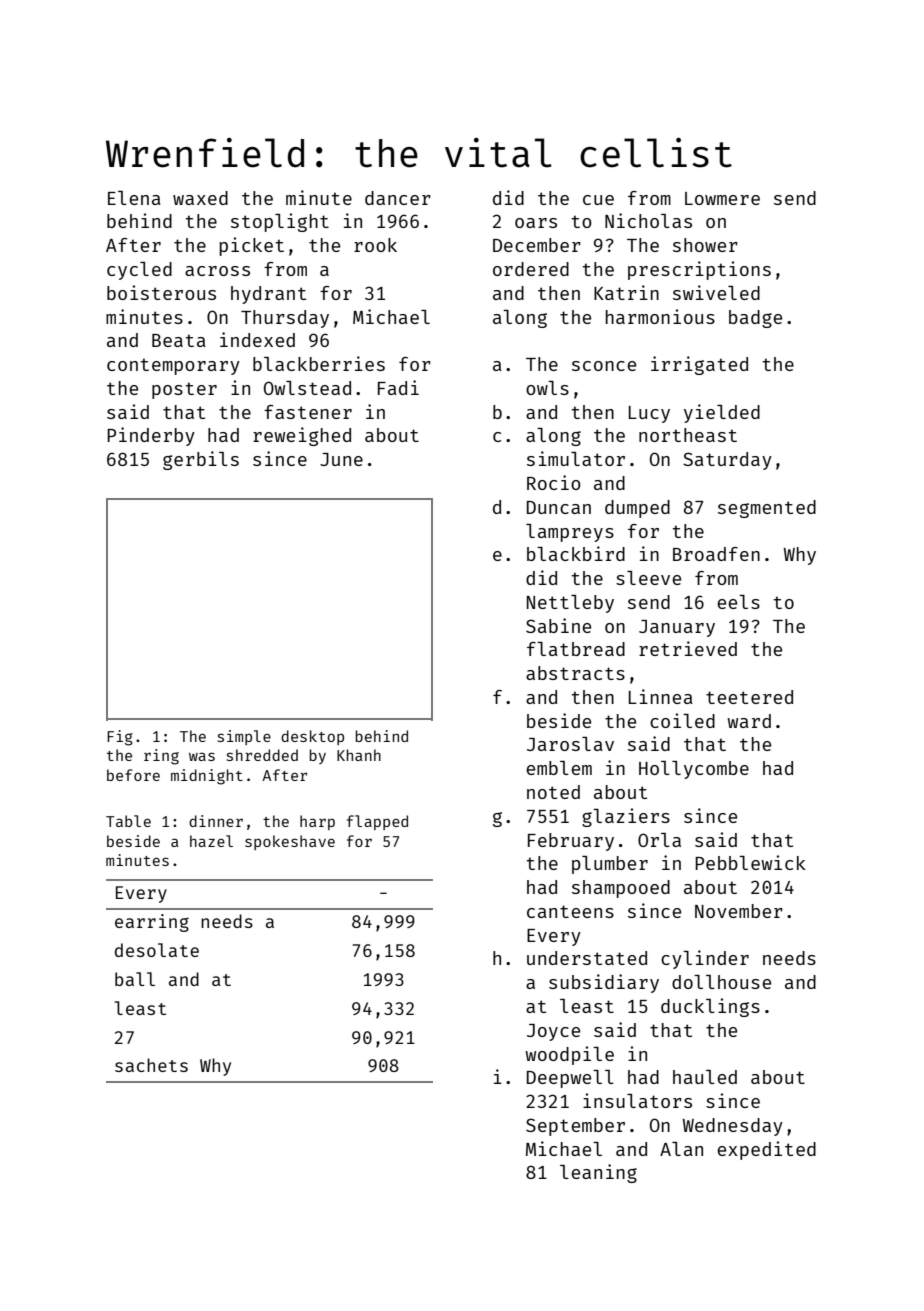  Describe the element at coordinates (302, 436) in the screenshot. I see `reweighed` at that location.
